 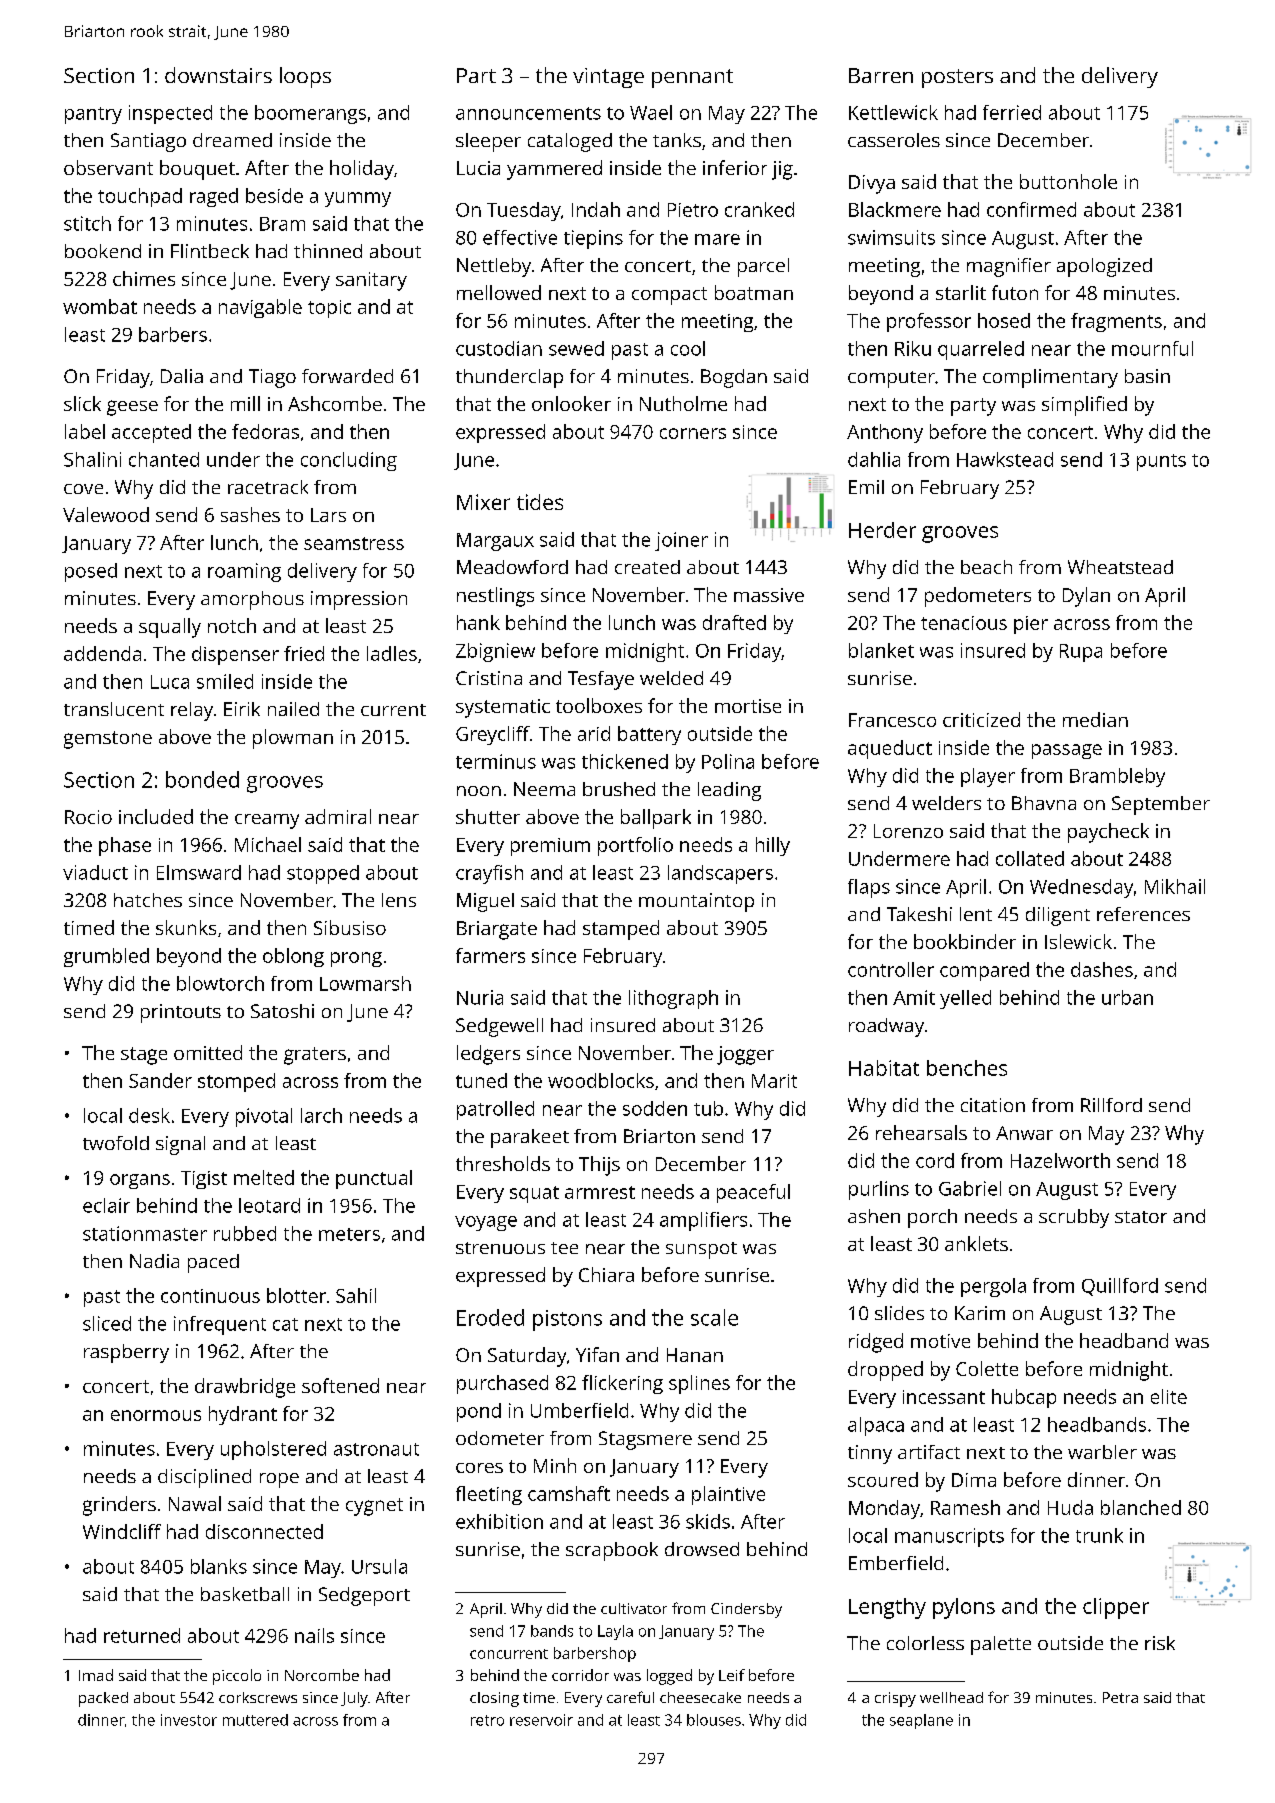 What do you see at coordinates (1108, 833) in the page?
I see `paycheck` at bounding box center [1108, 833].
